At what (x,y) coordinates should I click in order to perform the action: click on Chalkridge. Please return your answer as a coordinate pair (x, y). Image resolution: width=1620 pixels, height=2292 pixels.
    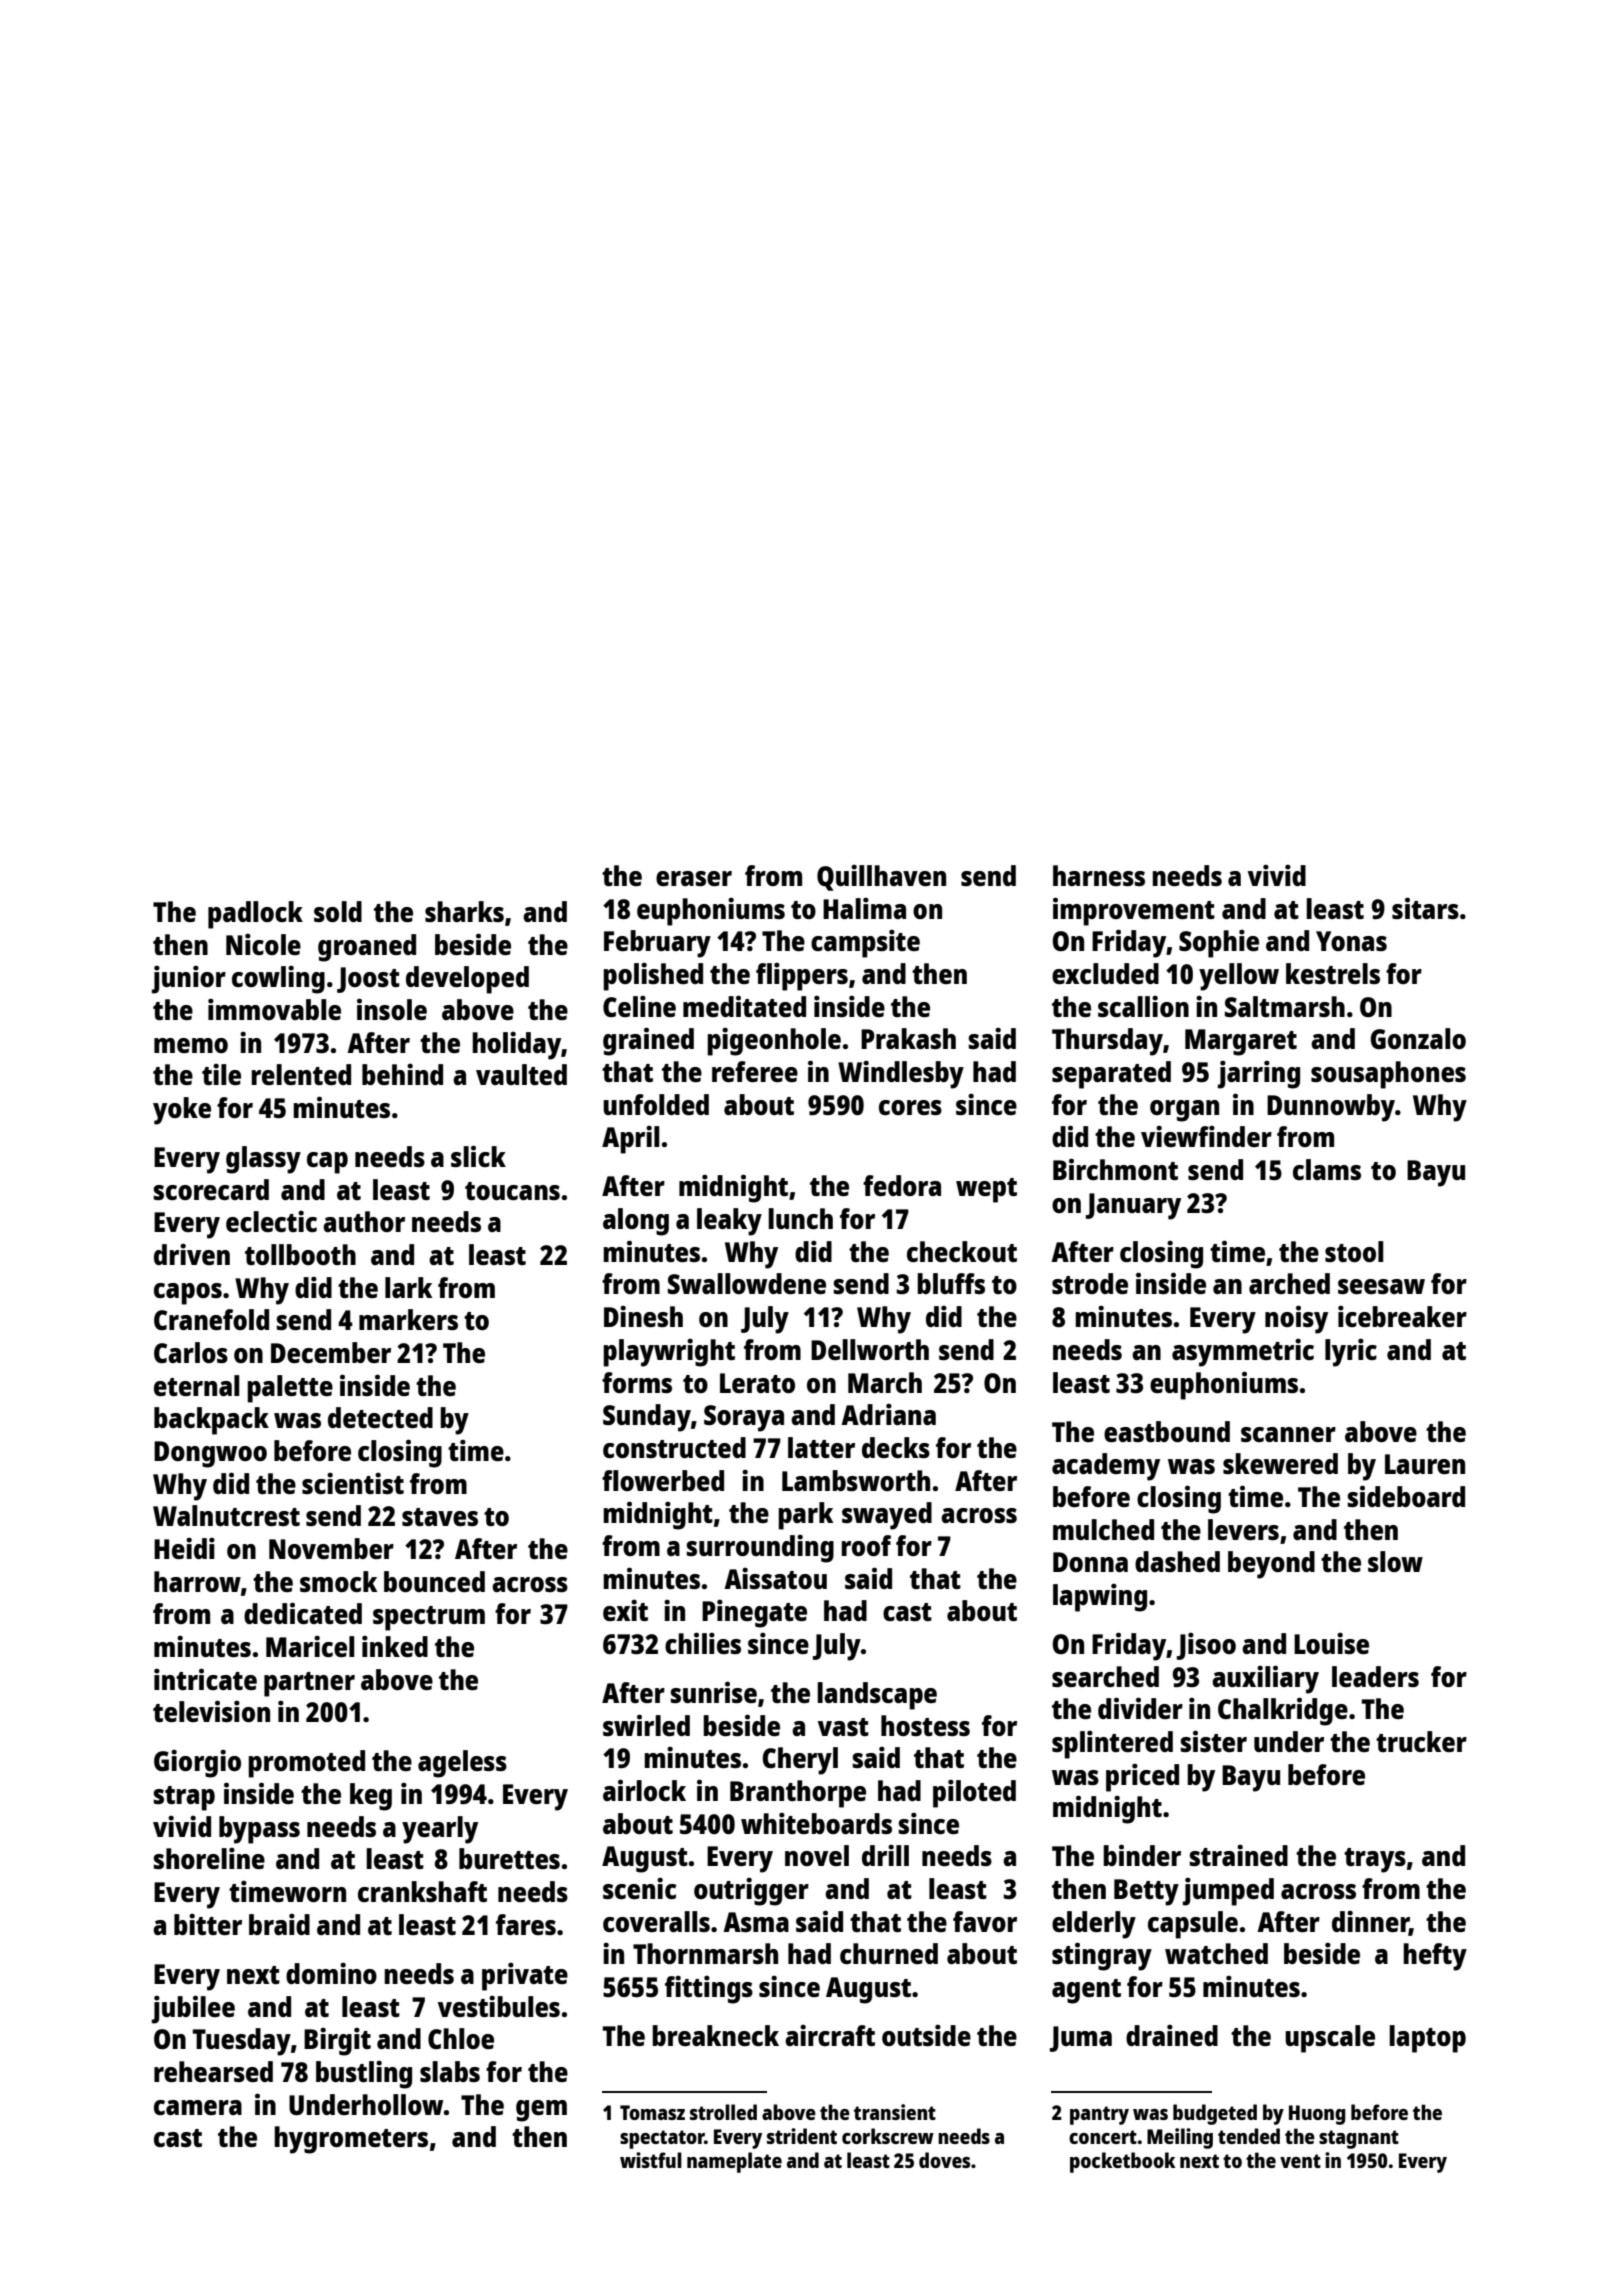
    Looking at the image, I should click on (1283, 1711).
